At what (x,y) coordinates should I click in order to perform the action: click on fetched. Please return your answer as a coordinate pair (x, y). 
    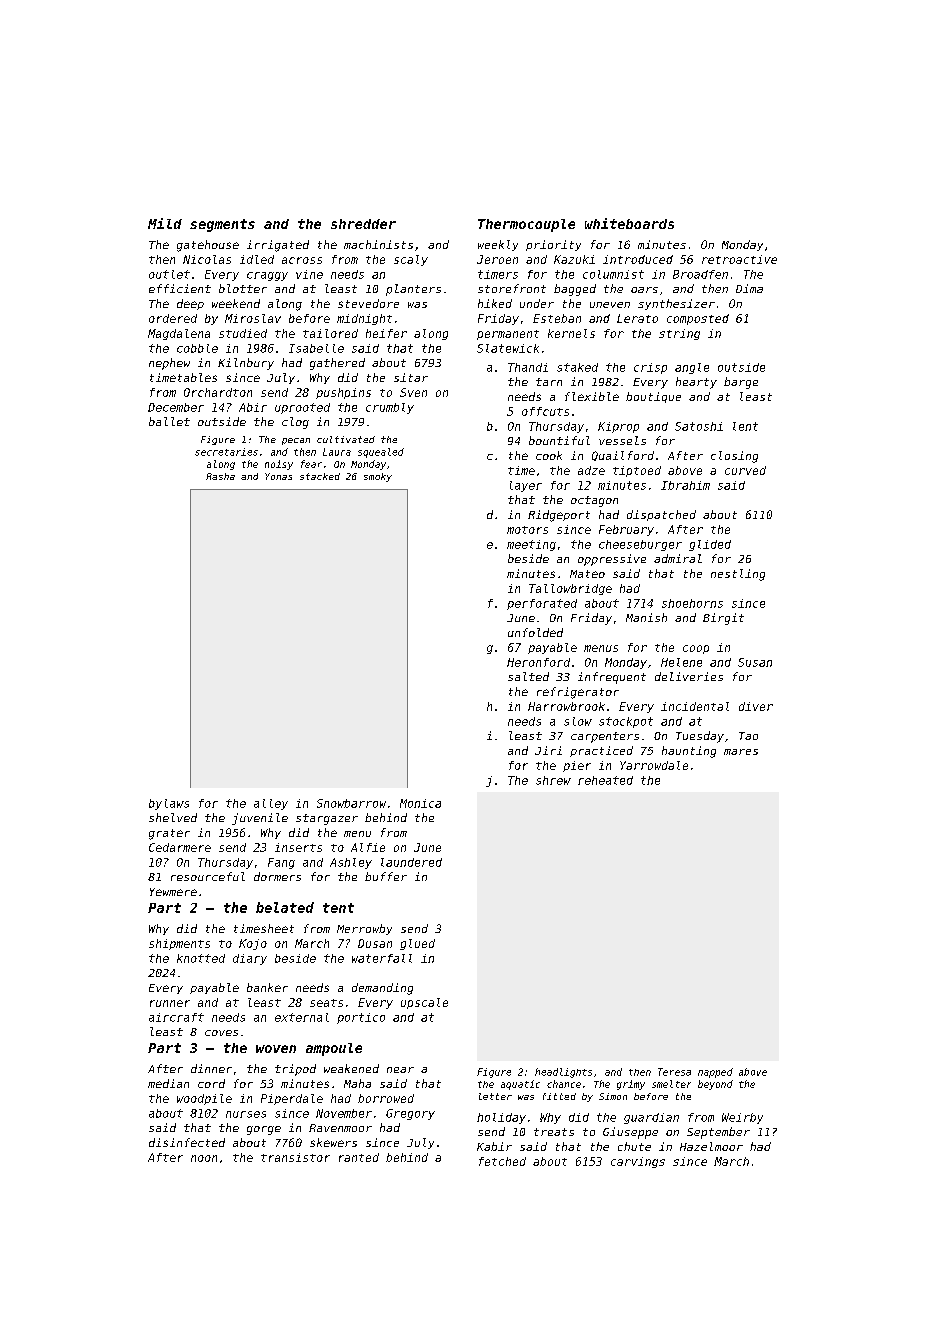
    Looking at the image, I should click on (502, 1161).
